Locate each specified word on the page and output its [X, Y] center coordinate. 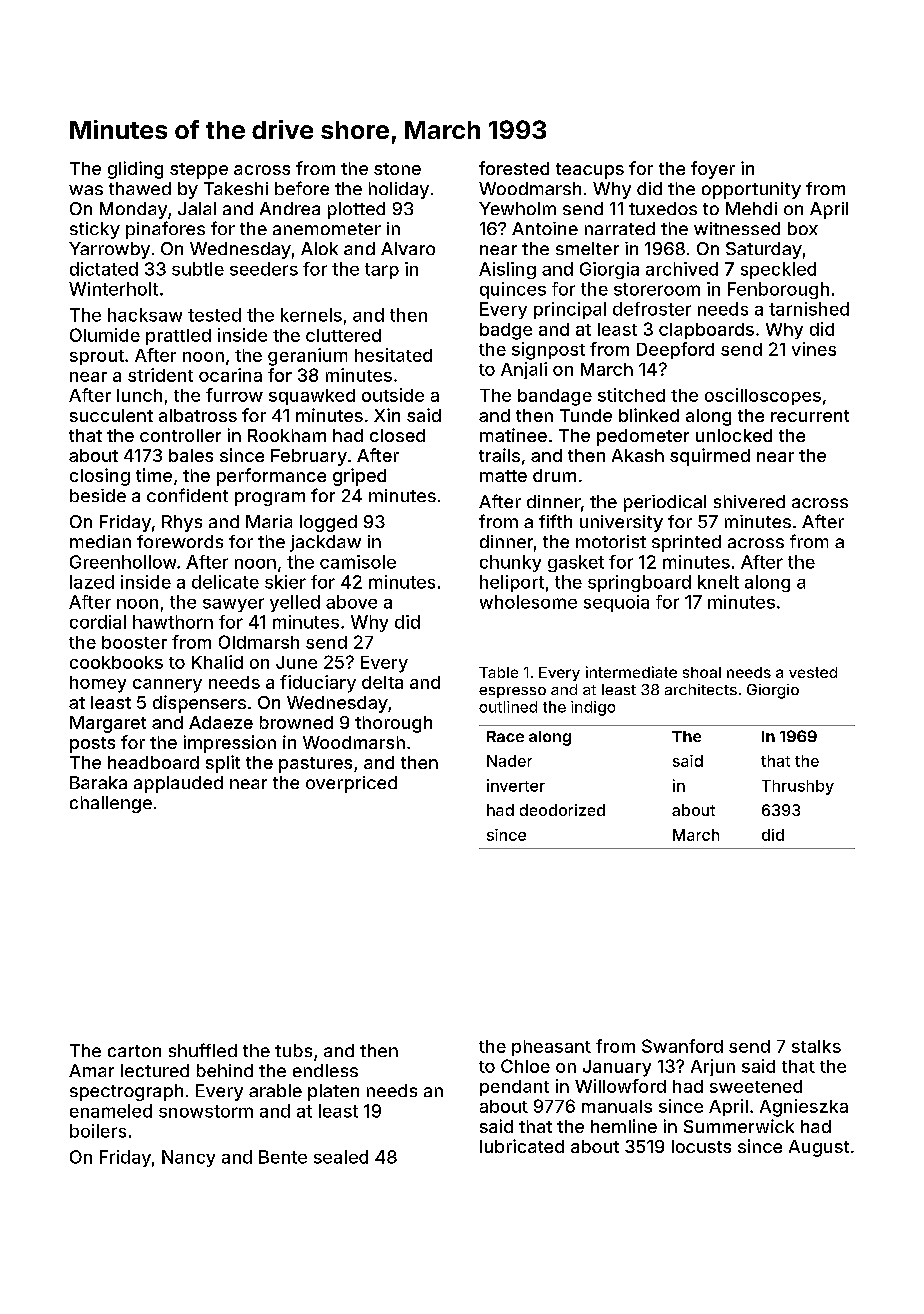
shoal [702, 672]
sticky [95, 230]
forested [514, 168]
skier [285, 582]
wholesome [528, 602]
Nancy [188, 1158]
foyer [713, 170]
